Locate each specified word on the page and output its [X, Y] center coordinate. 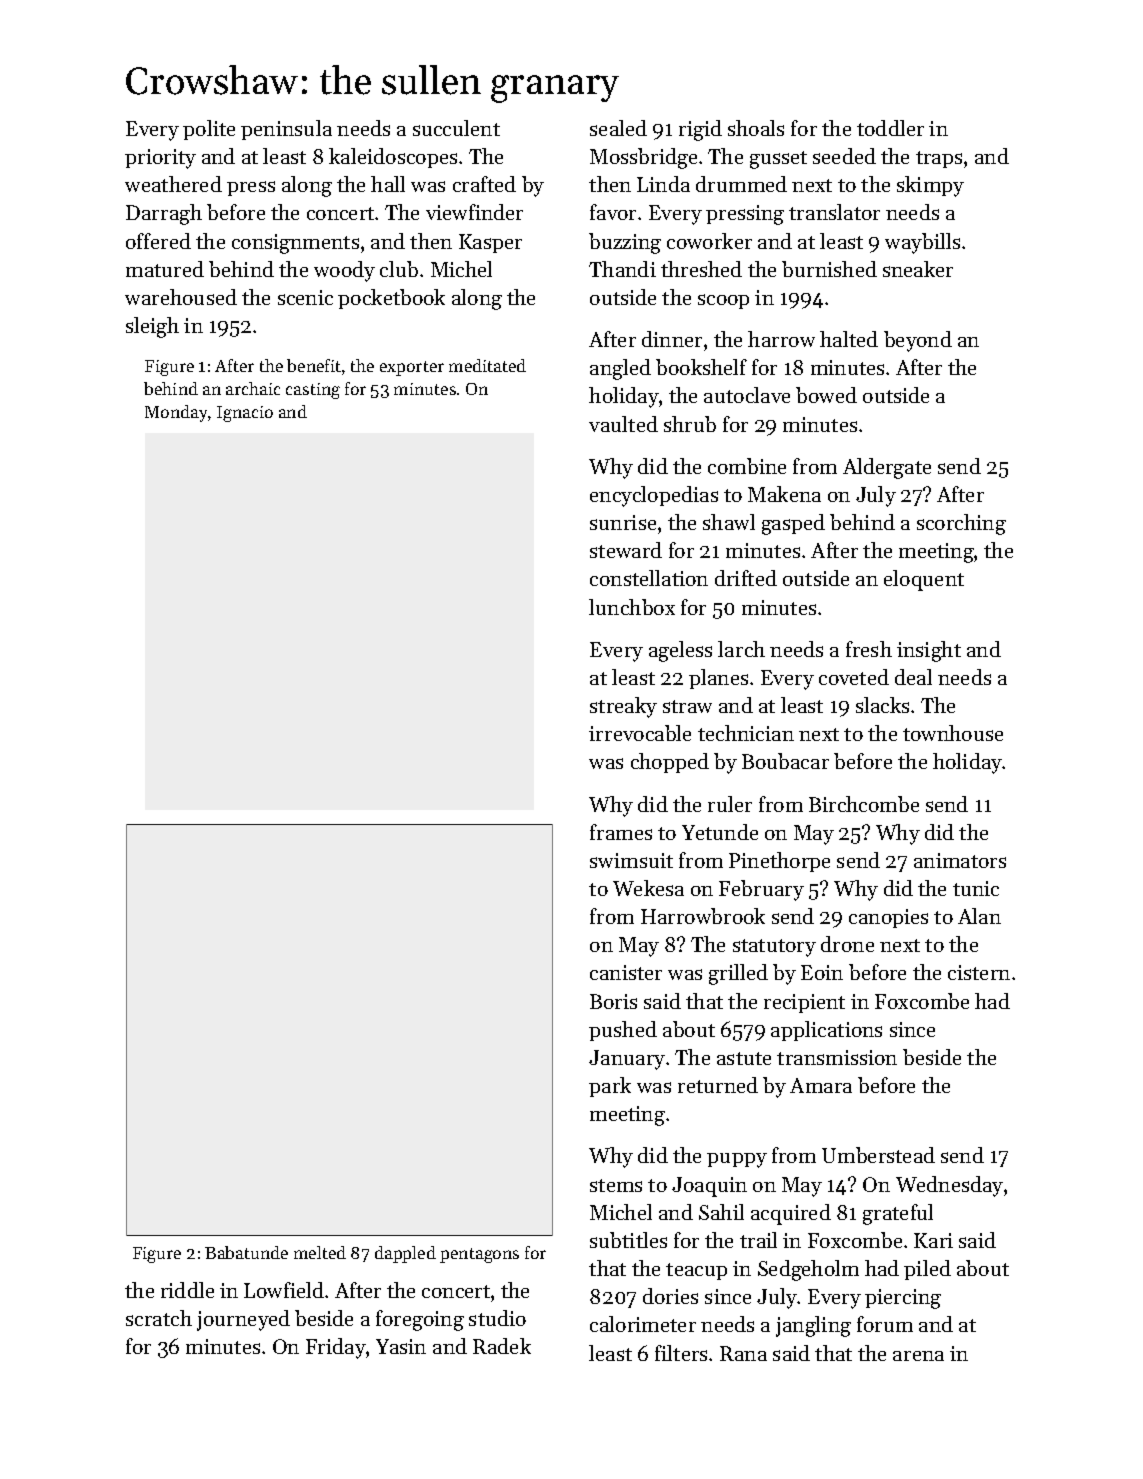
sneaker [918, 269]
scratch [159, 1318]
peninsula [286, 130]
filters [681, 1353]
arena [918, 1356]
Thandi [622, 269]
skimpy [930, 186]
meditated [487, 365]
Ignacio [245, 414]
